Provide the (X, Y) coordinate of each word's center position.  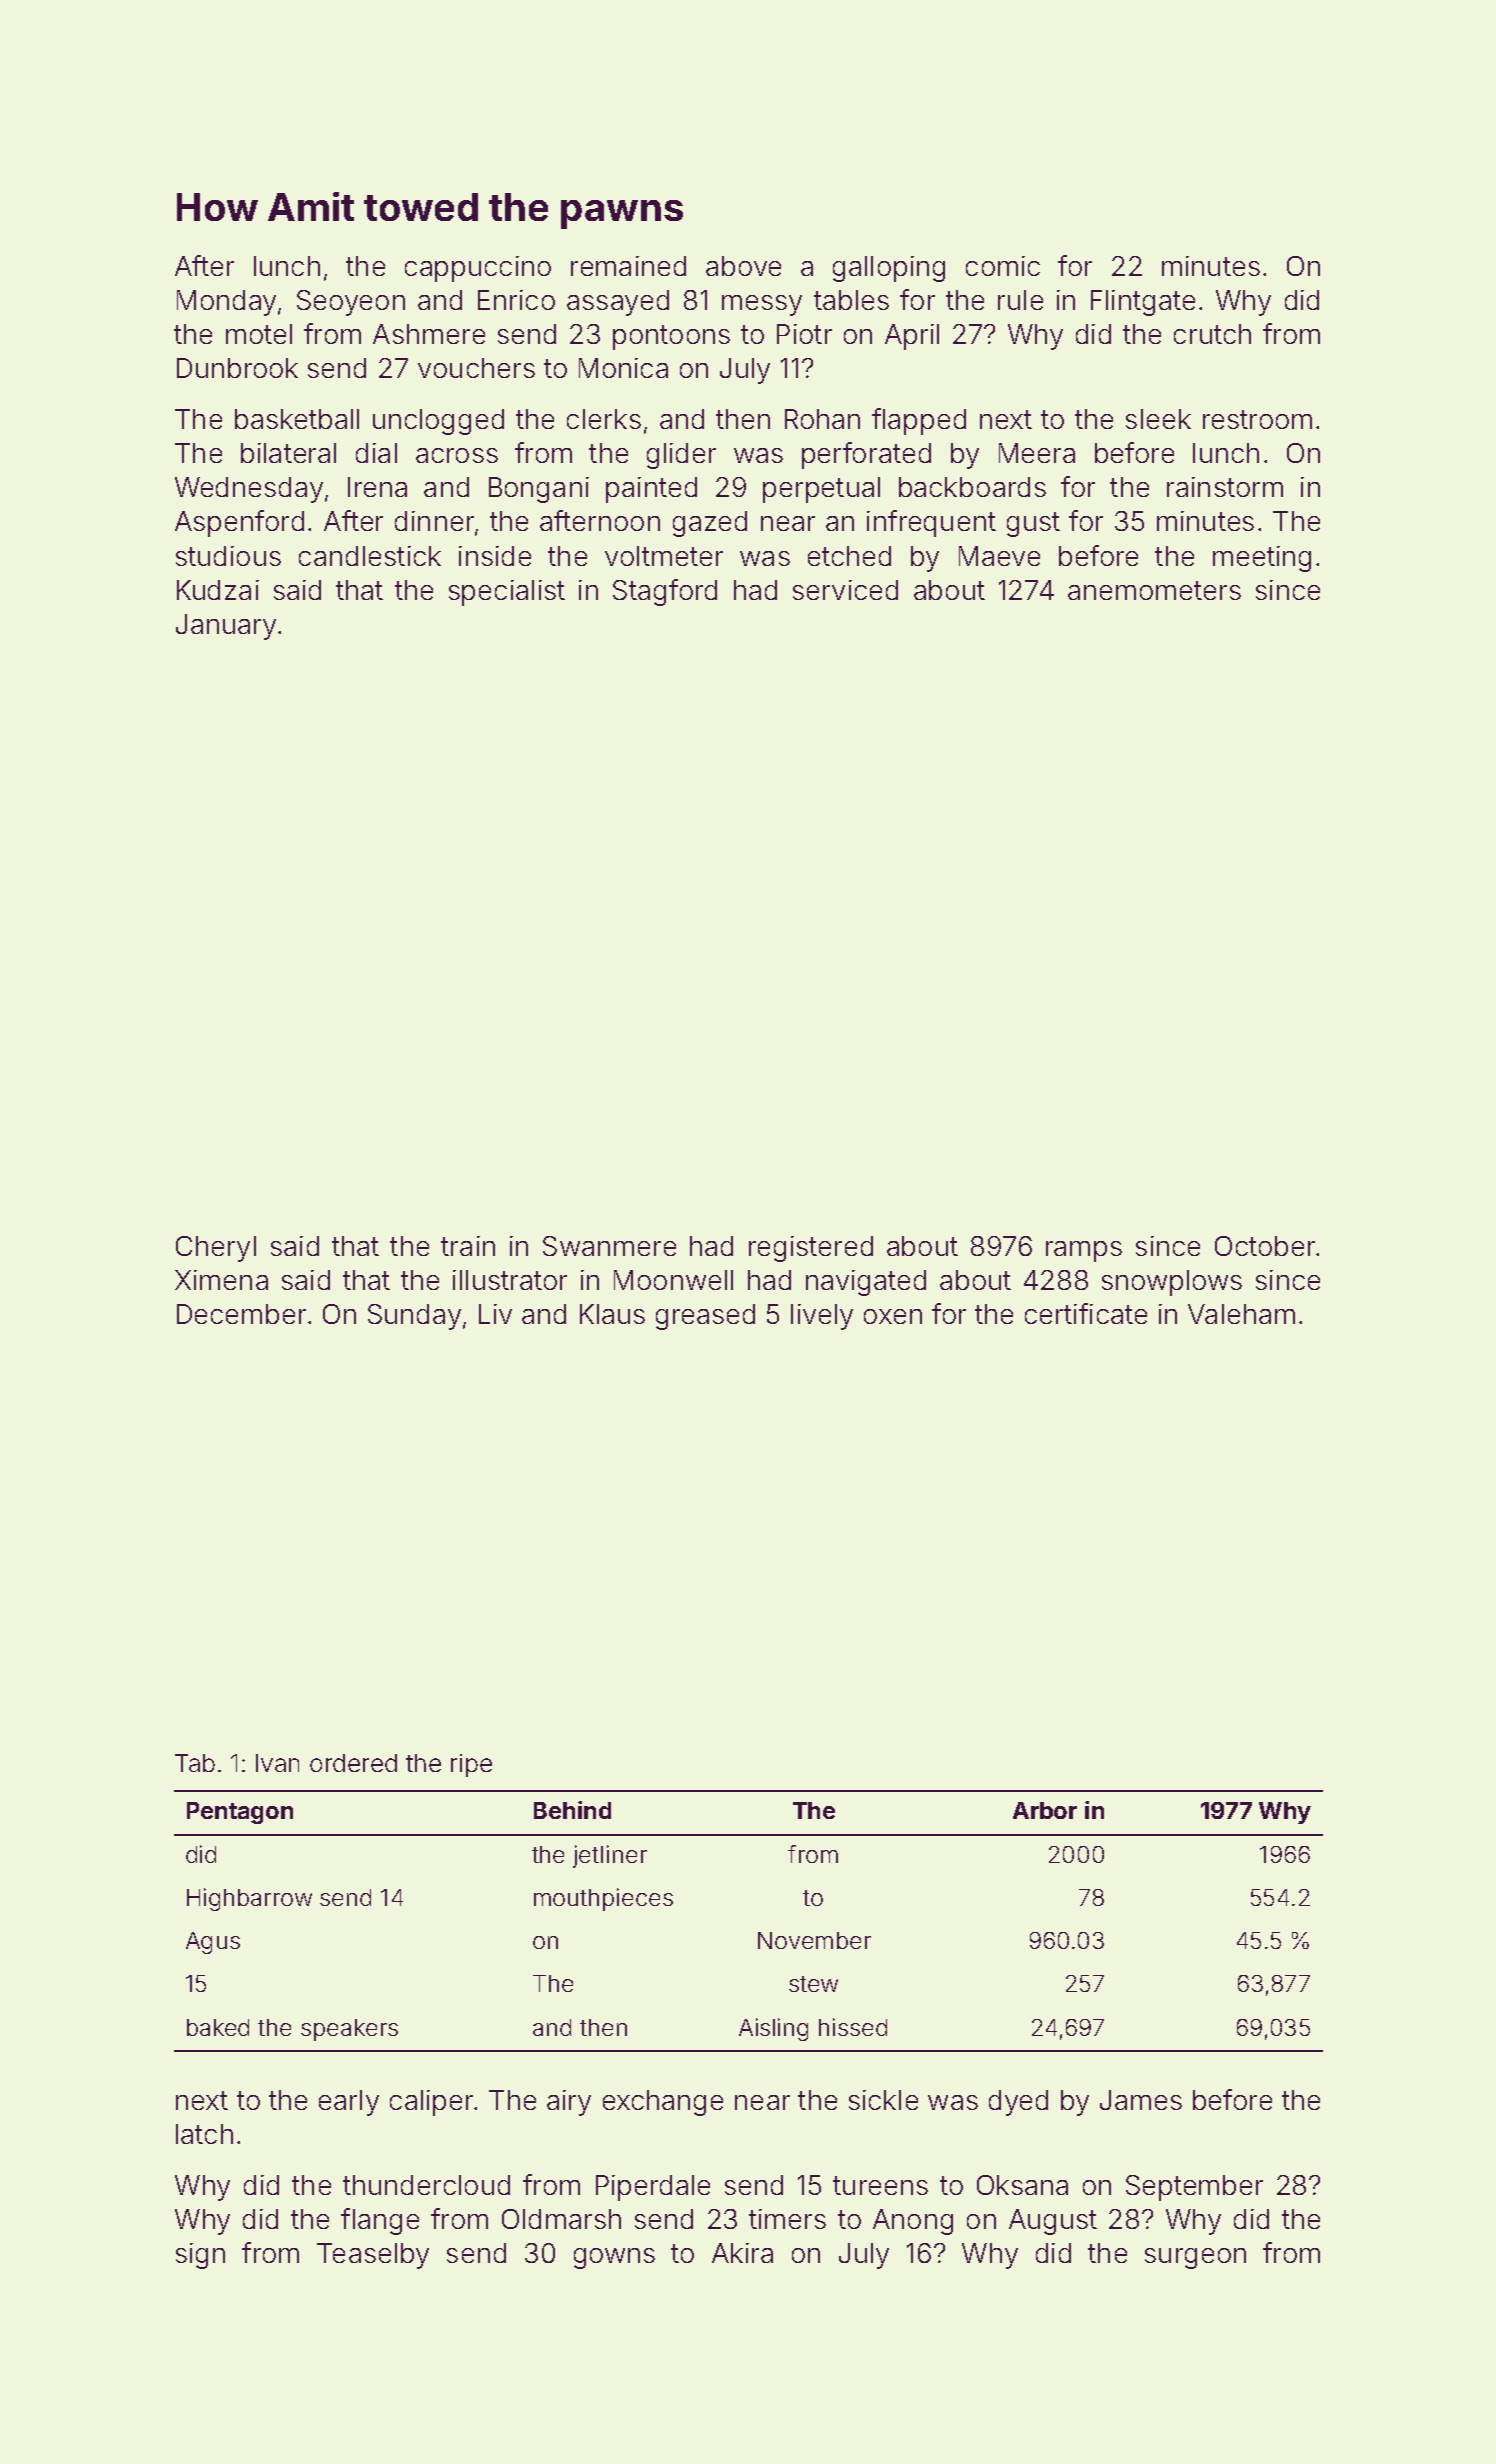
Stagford (665, 592)
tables (851, 300)
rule (1020, 300)
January (226, 627)
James (1141, 2100)
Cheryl (216, 1249)
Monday (226, 303)
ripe (471, 1765)
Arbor (1045, 1810)
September (1194, 2188)
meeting (1262, 559)
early (349, 2103)
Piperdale (653, 2188)
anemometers (1154, 590)
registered (811, 1249)
